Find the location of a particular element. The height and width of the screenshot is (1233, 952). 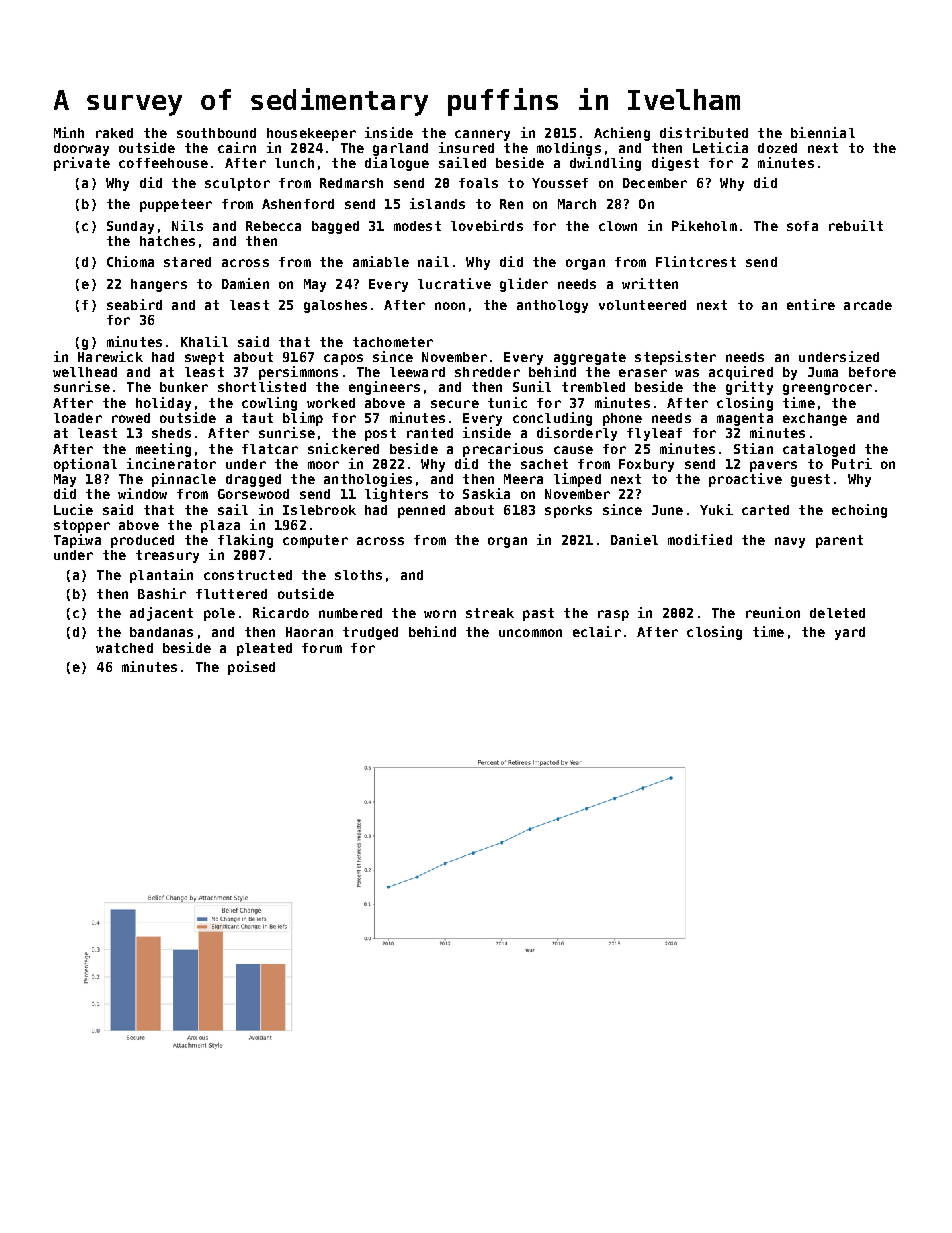

Damien is located at coordinates (245, 283).
